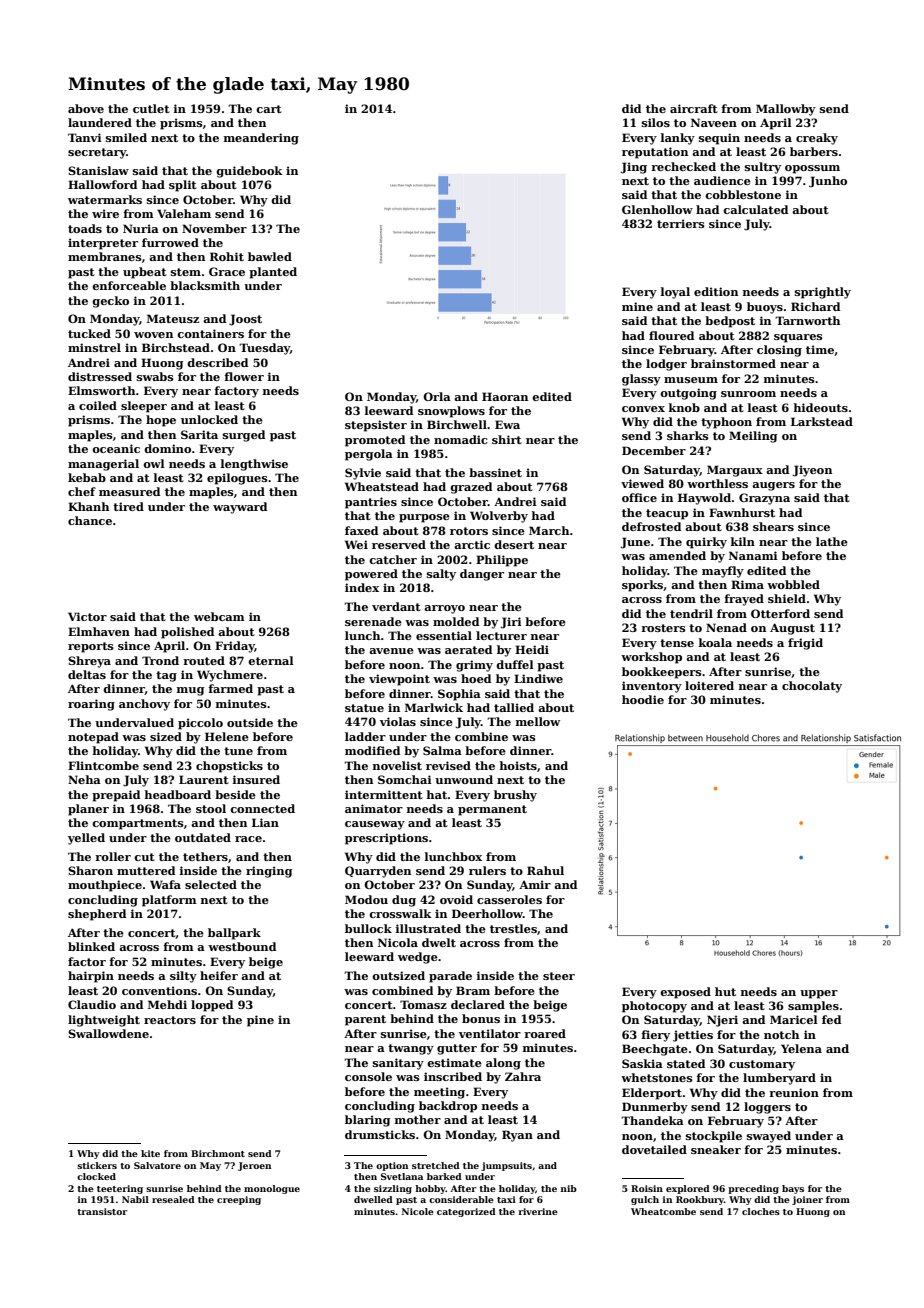 Image resolution: width=924 pixels, height=1308 pixels. I want to click on hoodie, so click(643, 699).
